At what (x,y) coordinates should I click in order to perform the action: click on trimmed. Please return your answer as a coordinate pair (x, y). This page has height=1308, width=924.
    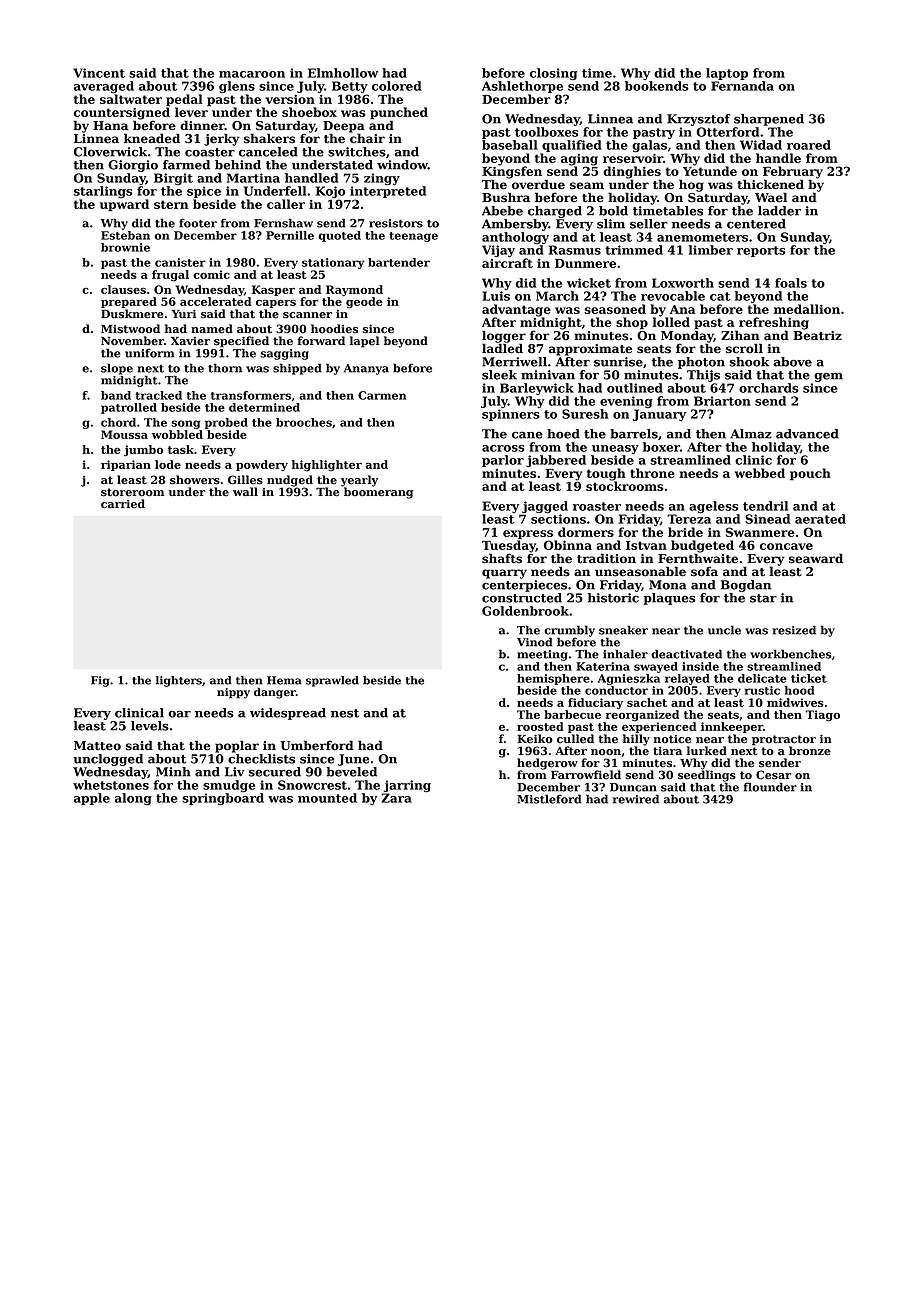
    Looking at the image, I should click on (634, 250).
